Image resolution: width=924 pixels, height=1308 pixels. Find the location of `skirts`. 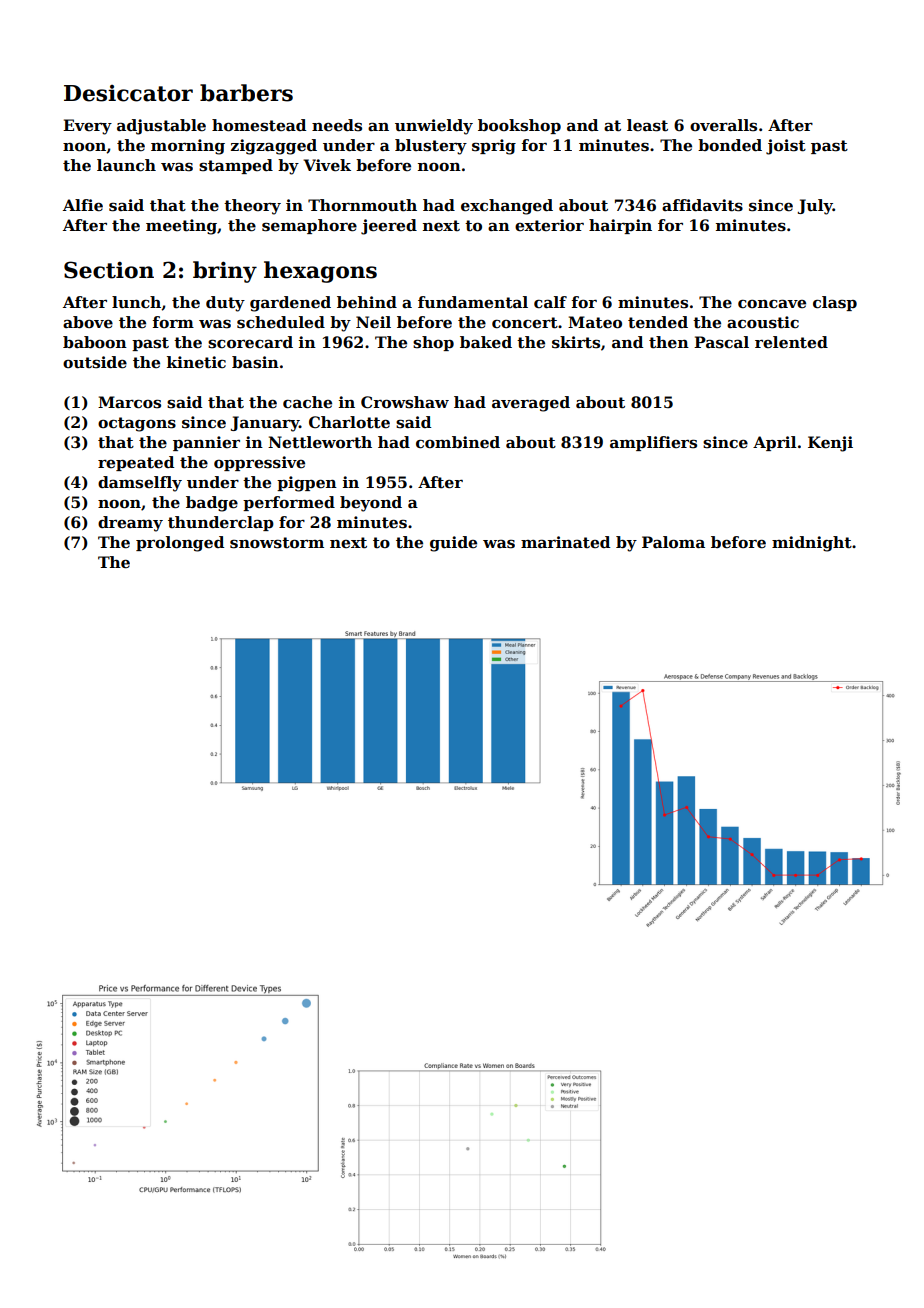

skirts is located at coordinates (576, 342).
